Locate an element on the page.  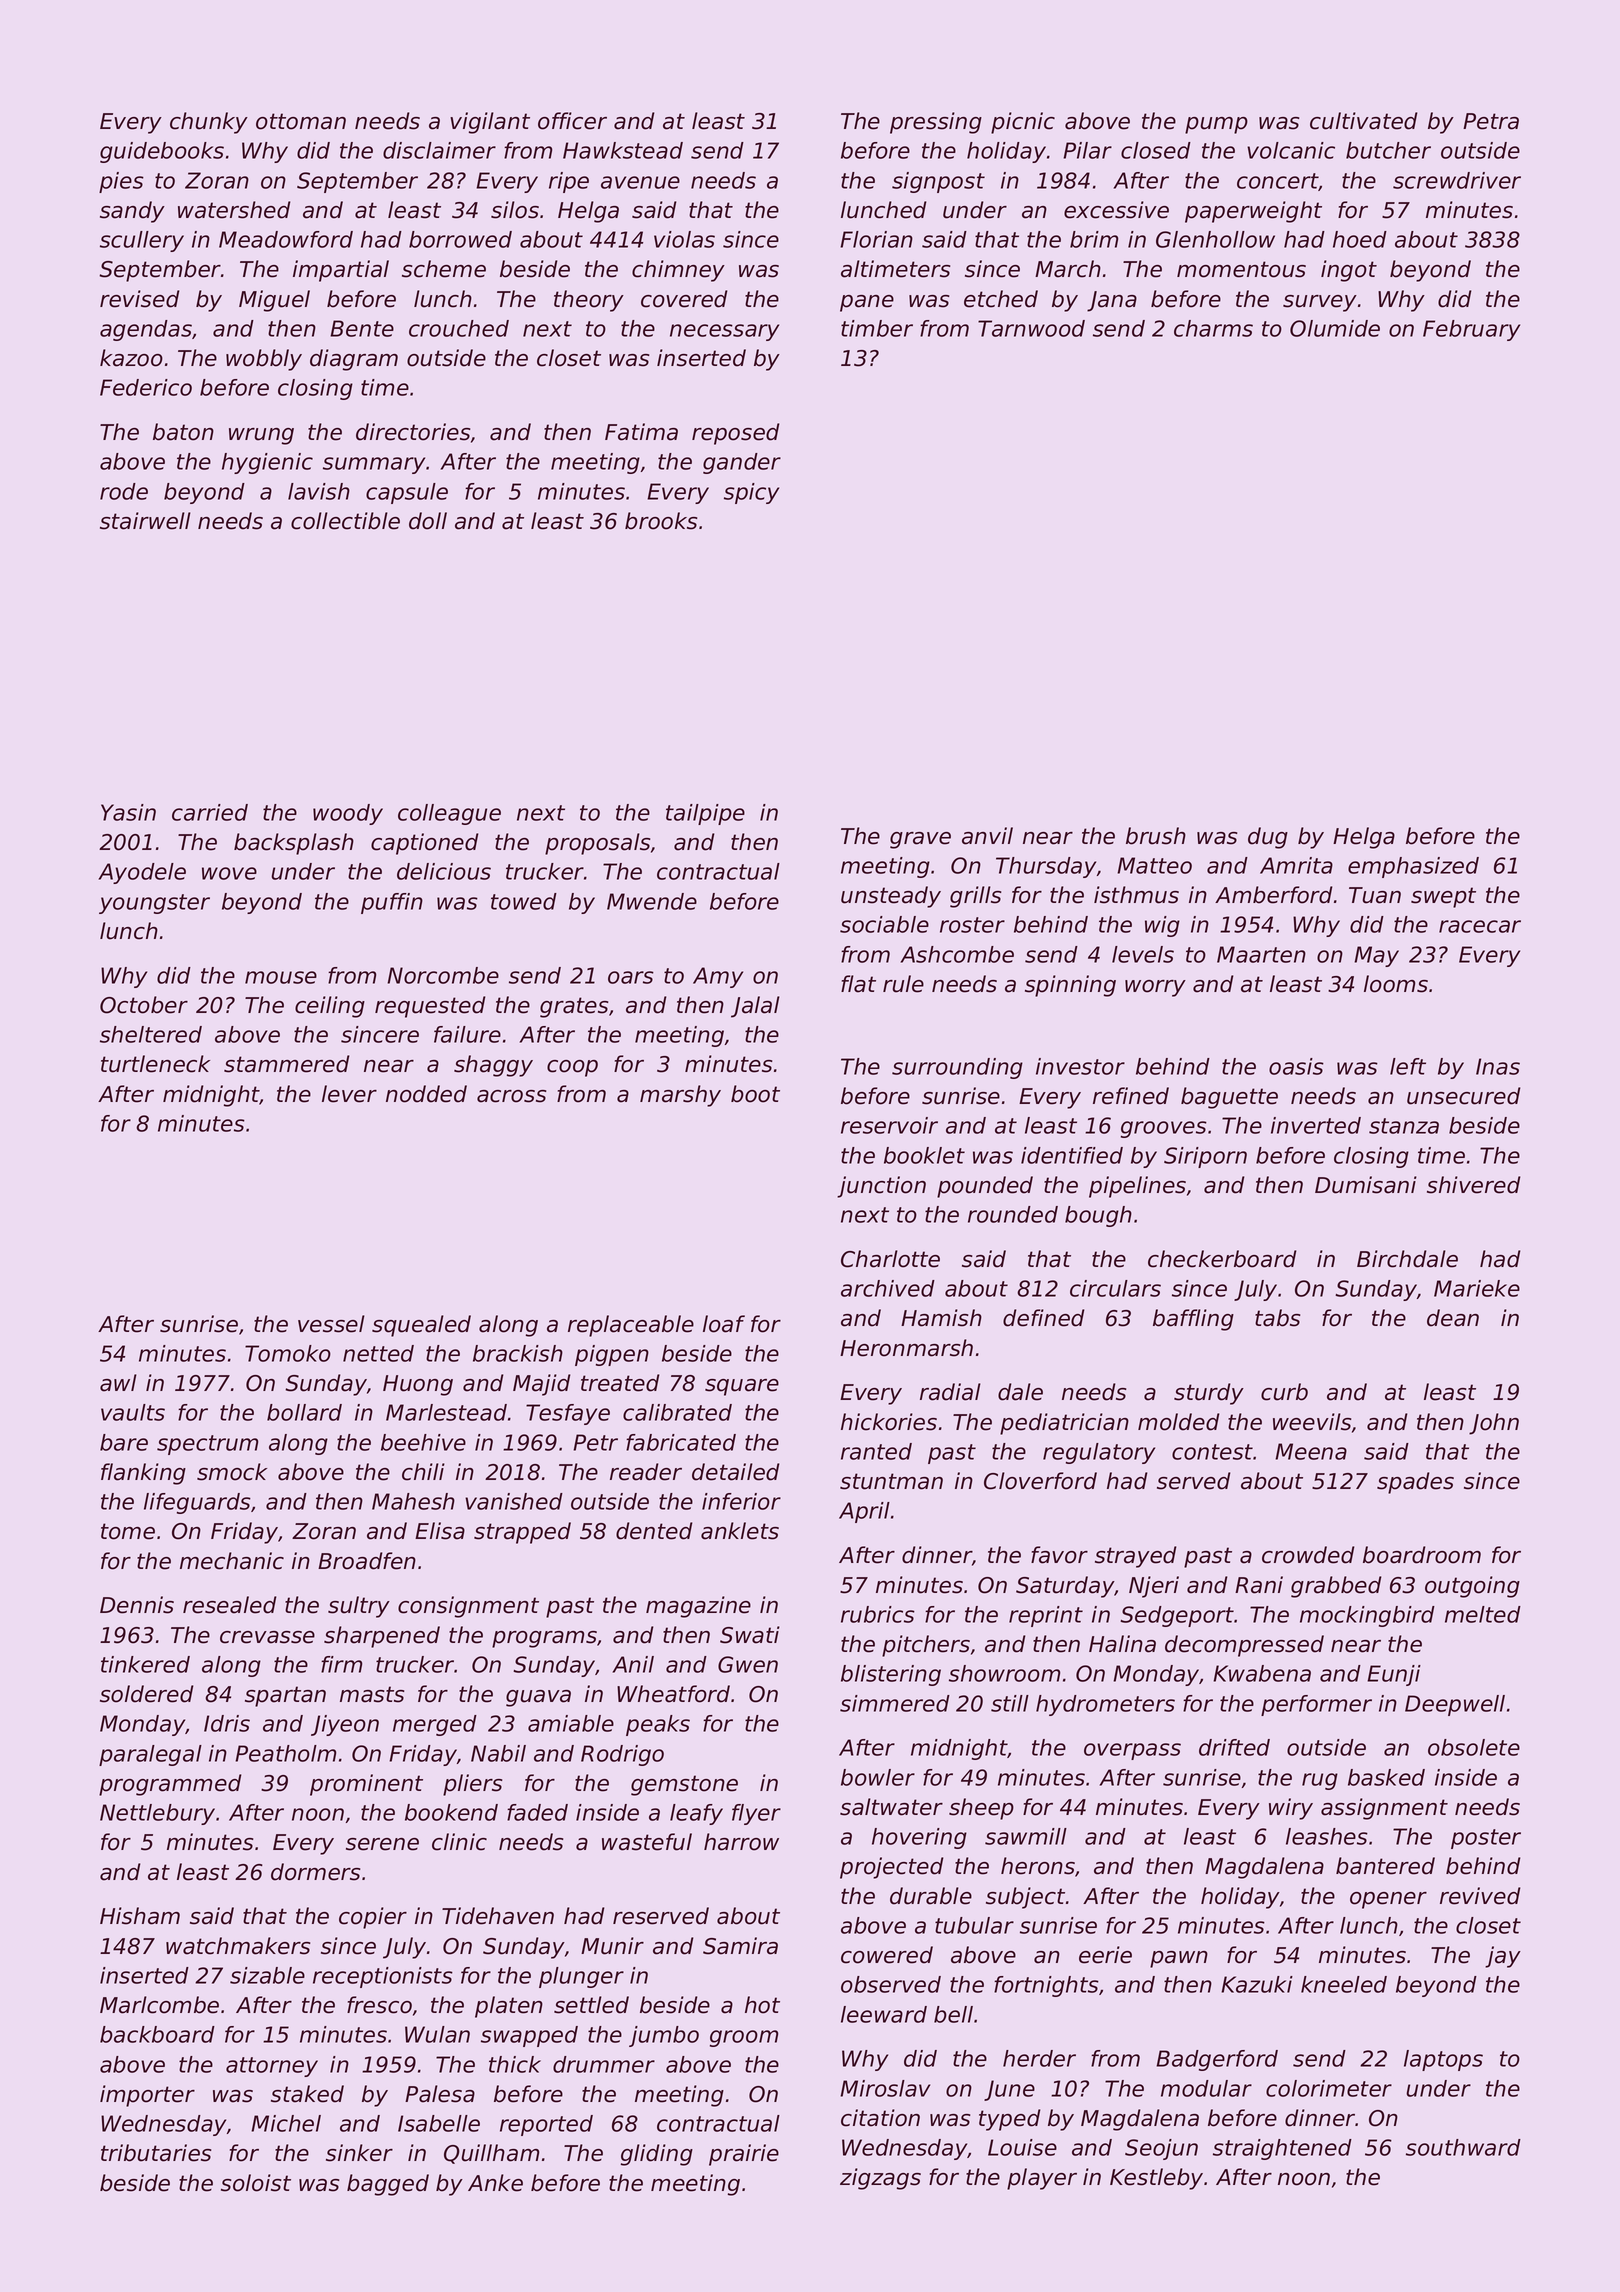
baffling is located at coordinates (1193, 1320).
